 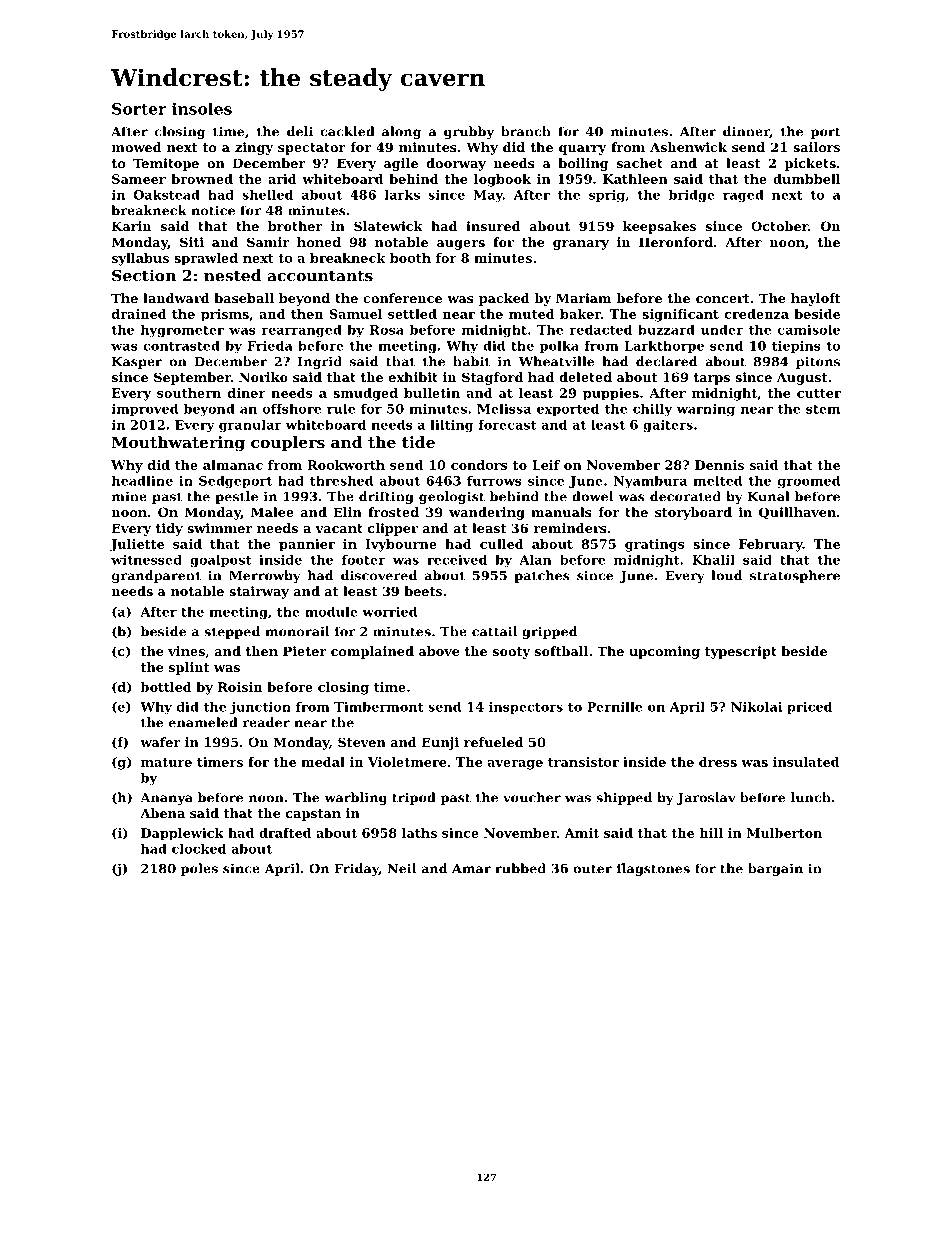 What do you see at coordinates (300, 131) in the screenshot?
I see `deli` at bounding box center [300, 131].
